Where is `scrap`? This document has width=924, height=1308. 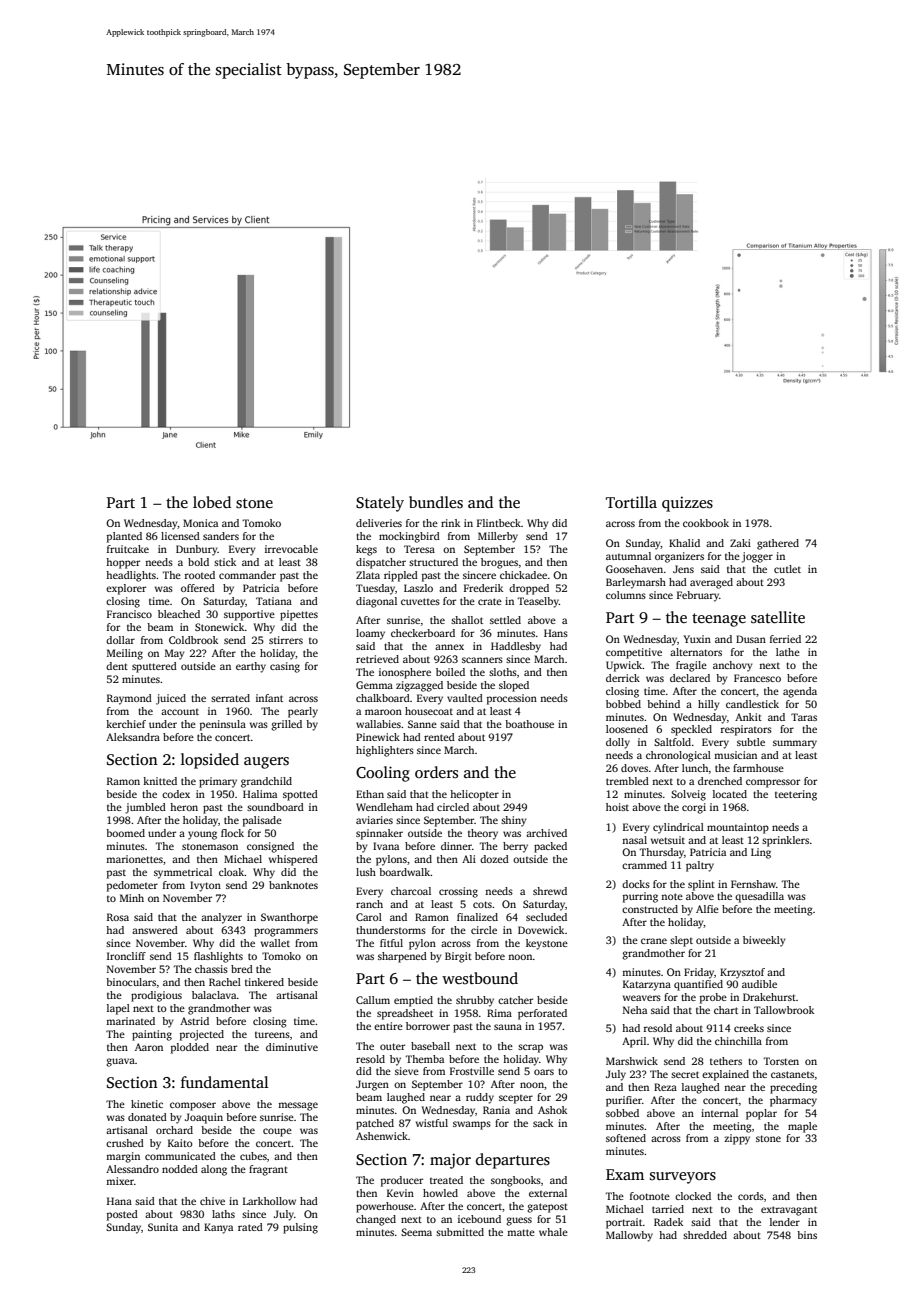
scrap is located at coordinates (530, 1048).
